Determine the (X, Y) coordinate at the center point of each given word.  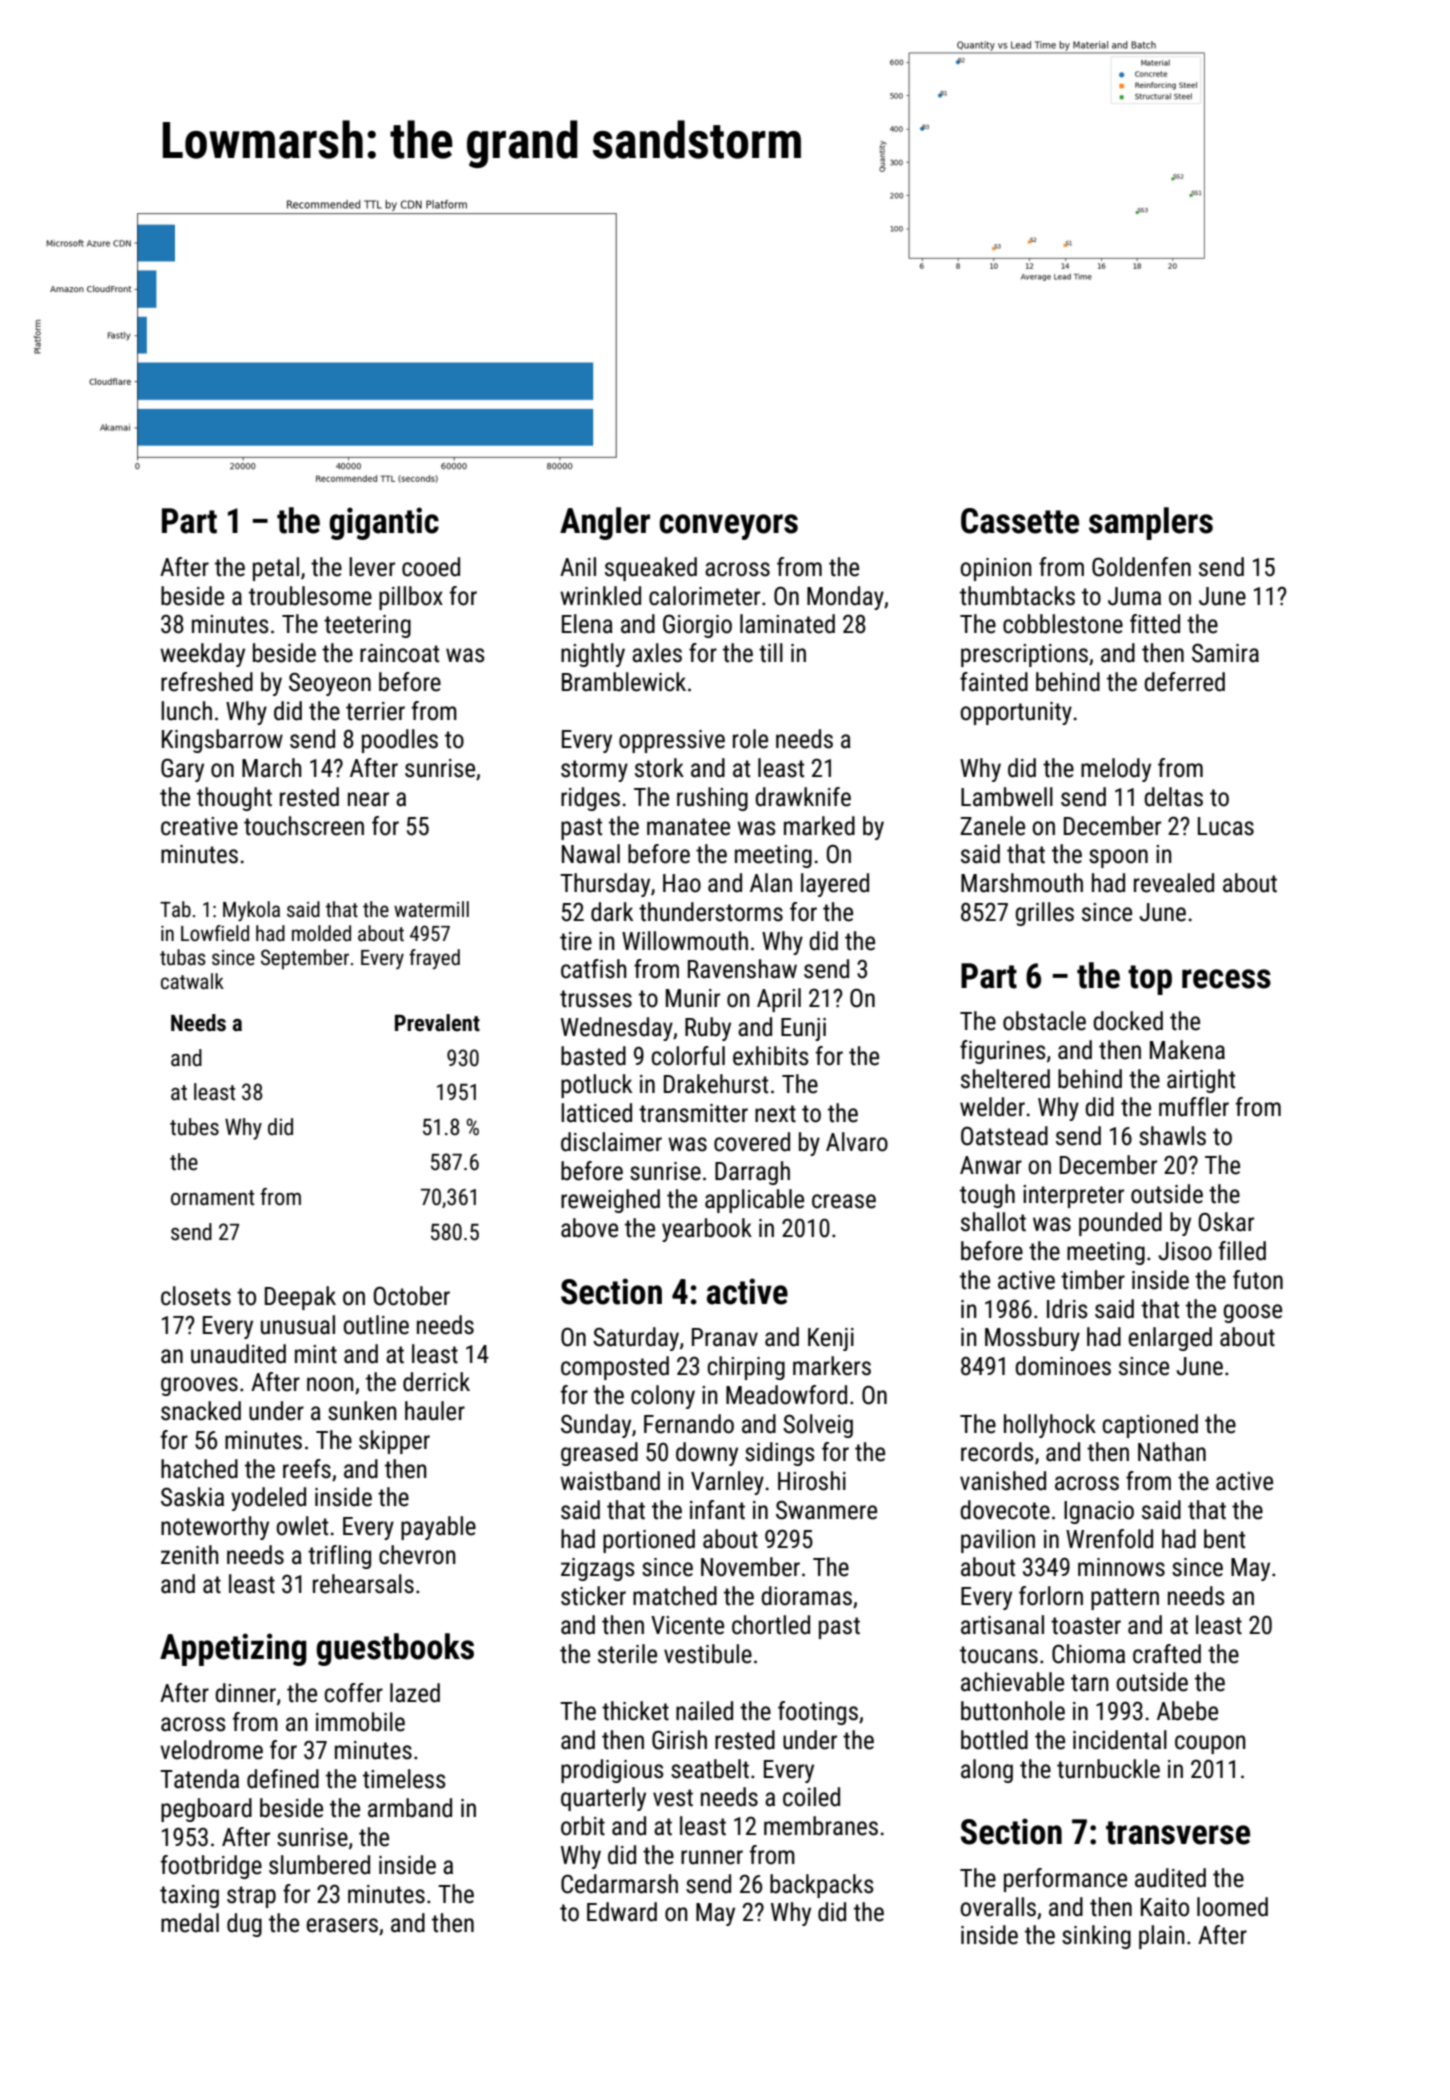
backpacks (822, 1886)
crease (844, 1201)
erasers (342, 1925)
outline (376, 1325)
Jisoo (1185, 1251)
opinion (996, 569)
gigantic (384, 523)
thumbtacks (1017, 596)
